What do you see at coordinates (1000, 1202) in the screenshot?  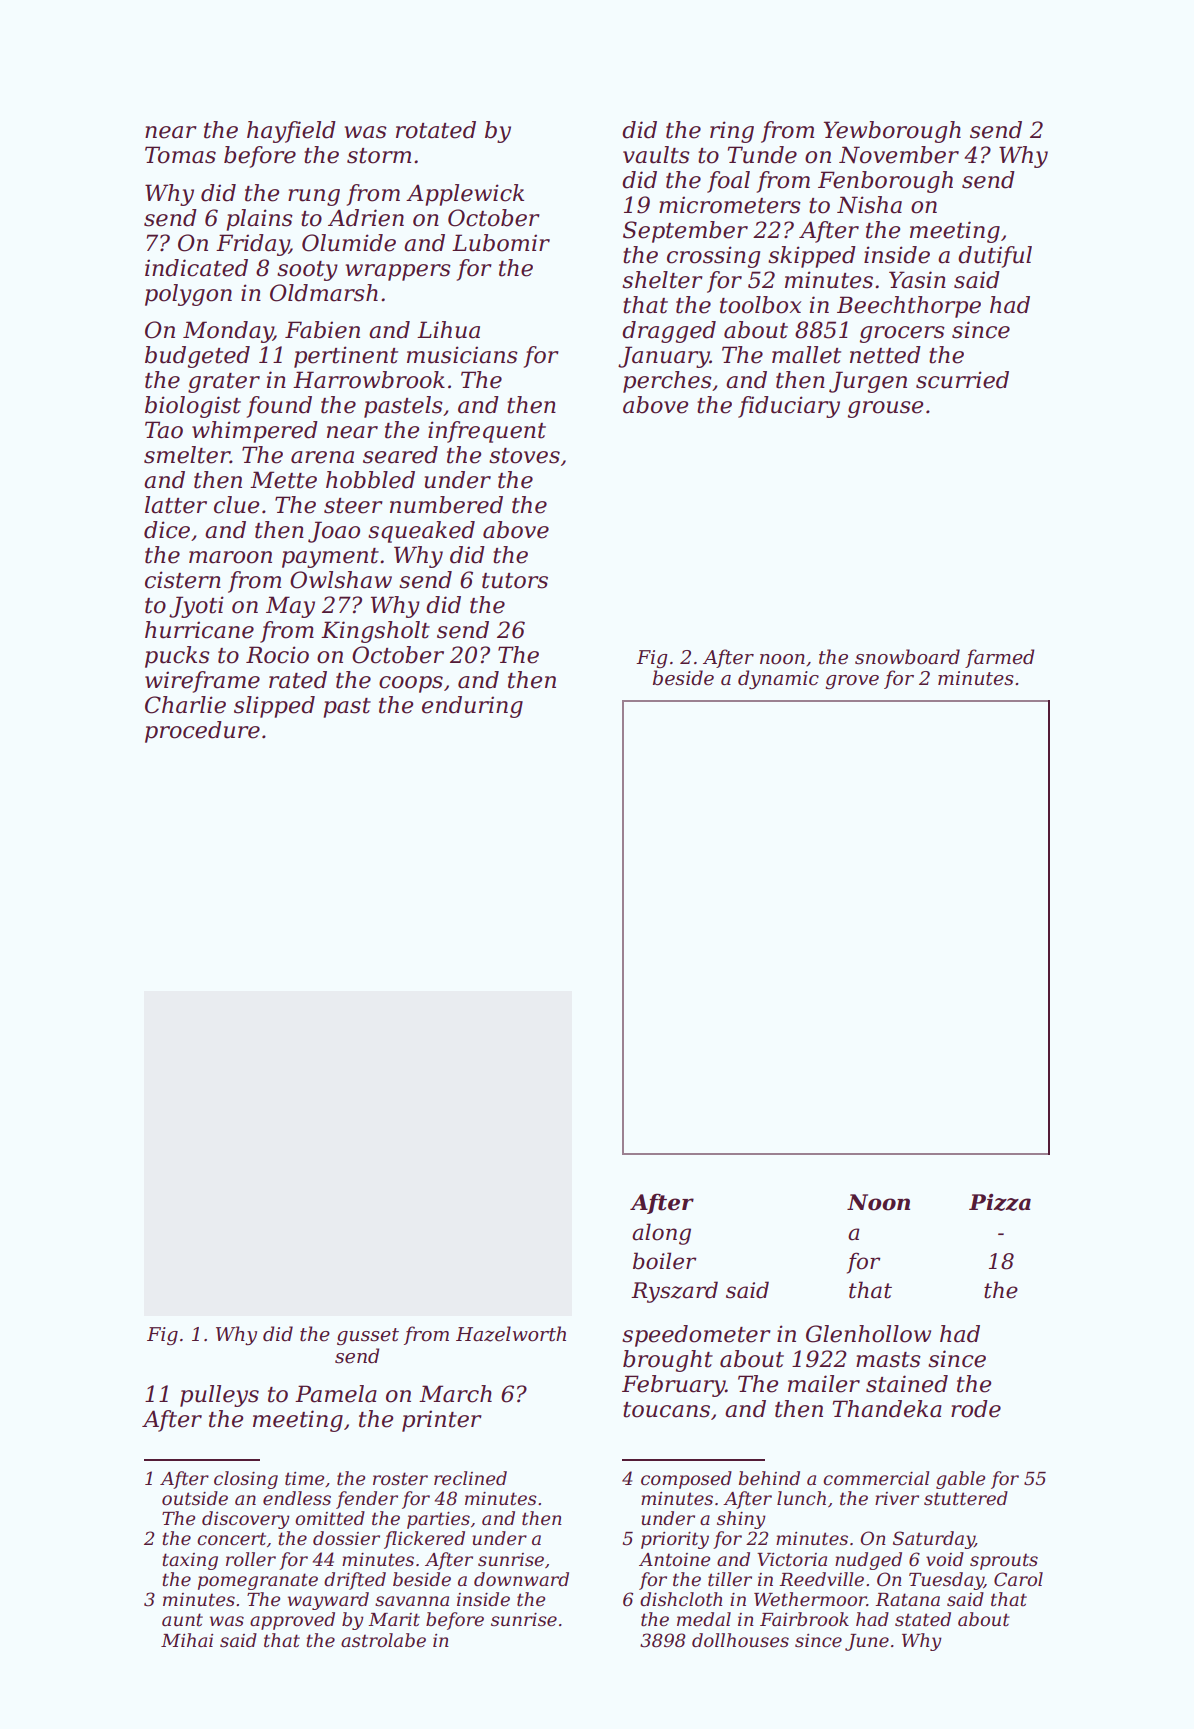 I see `Pizza` at bounding box center [1000, 1202].
